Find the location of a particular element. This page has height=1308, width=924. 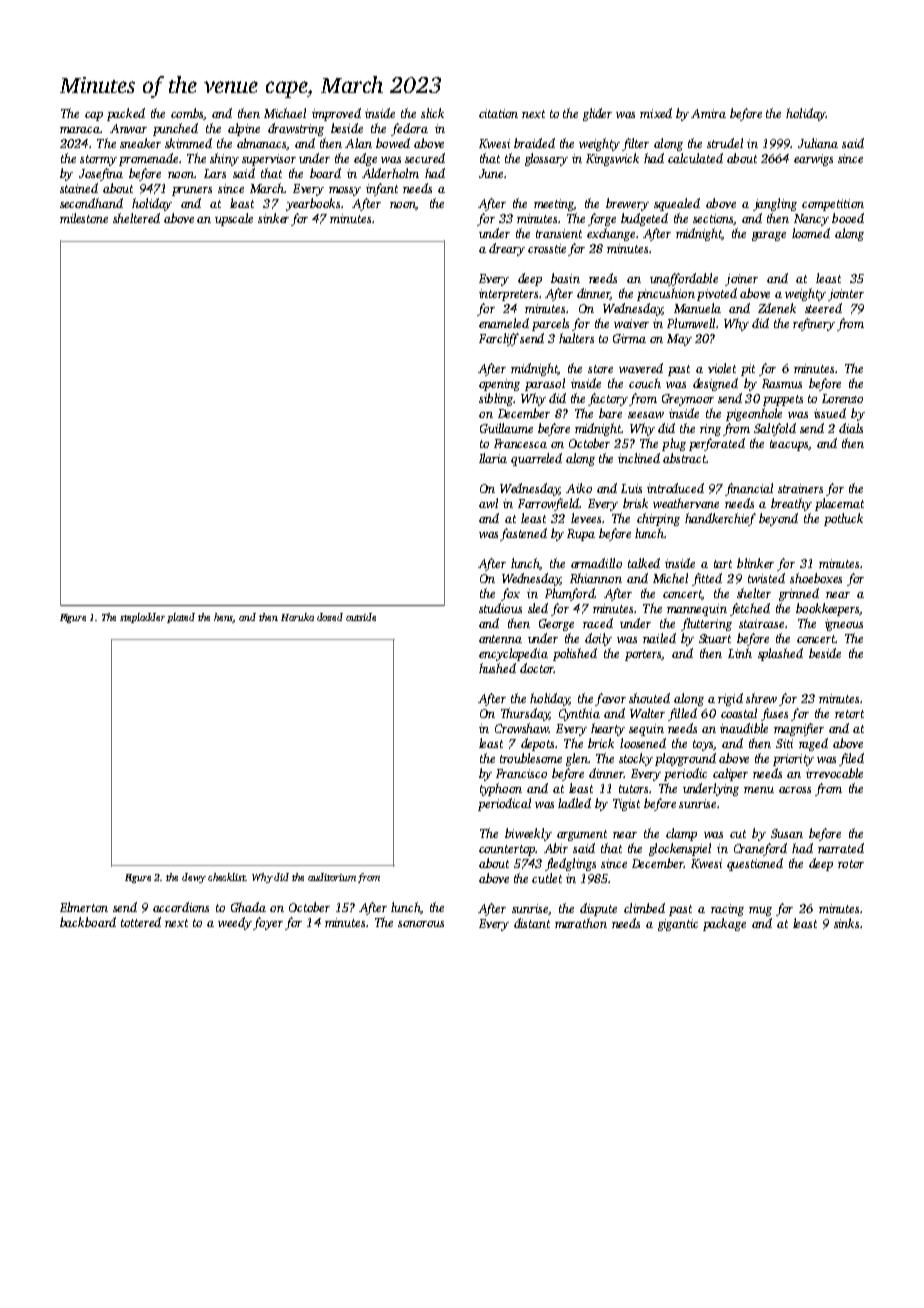

meeting is located at coordinates (554, 205).
